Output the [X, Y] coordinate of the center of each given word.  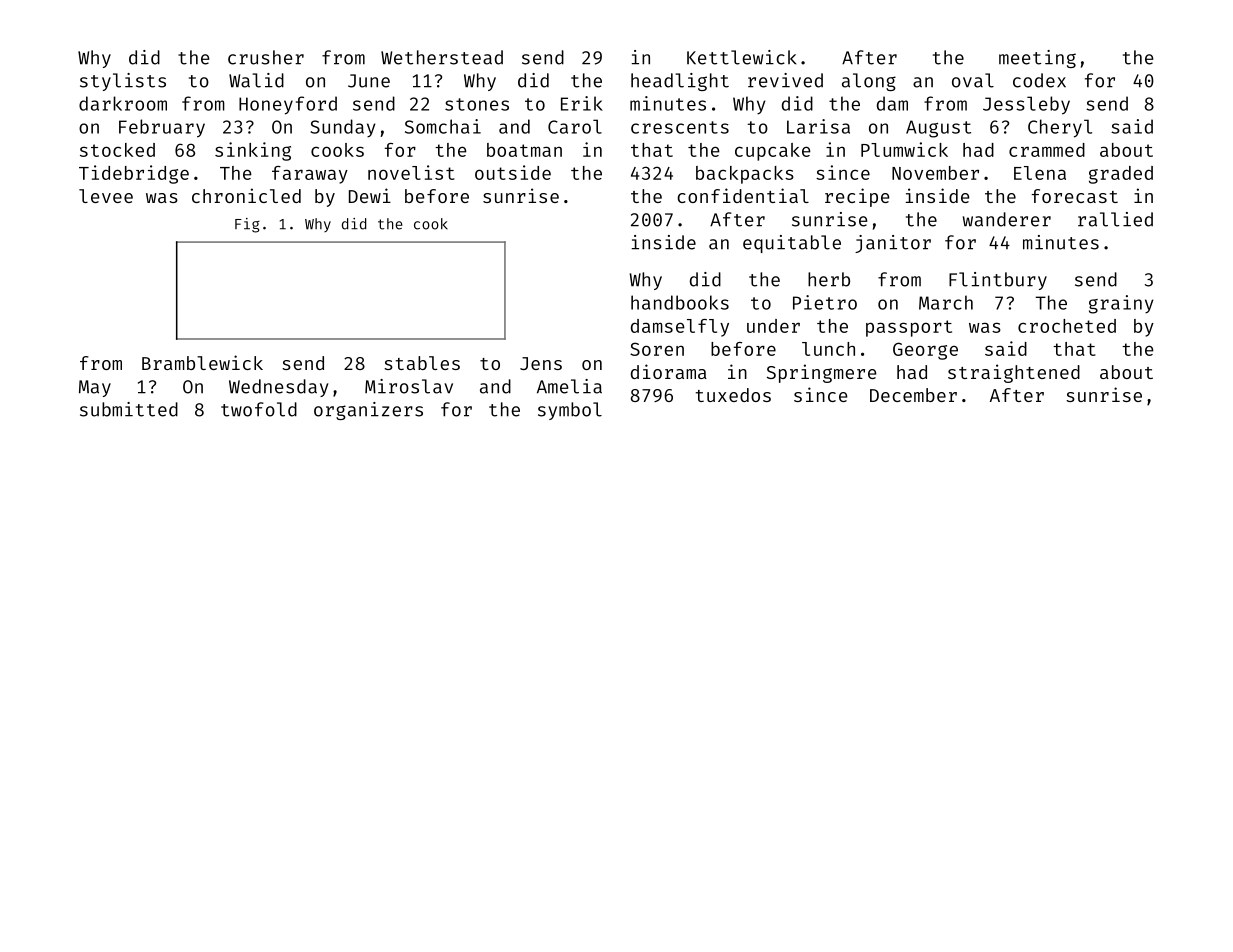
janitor [893, 244]
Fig [247, 225]
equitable [792, 244]
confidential [743, 195]
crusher [266, 57]
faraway [310, 175]
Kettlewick [741, 57]
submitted [129, 409]
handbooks [680, 302]
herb [829, 279]
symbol [570, 411]
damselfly [680, 328]
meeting [1037, 59]
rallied [1115, 219]
